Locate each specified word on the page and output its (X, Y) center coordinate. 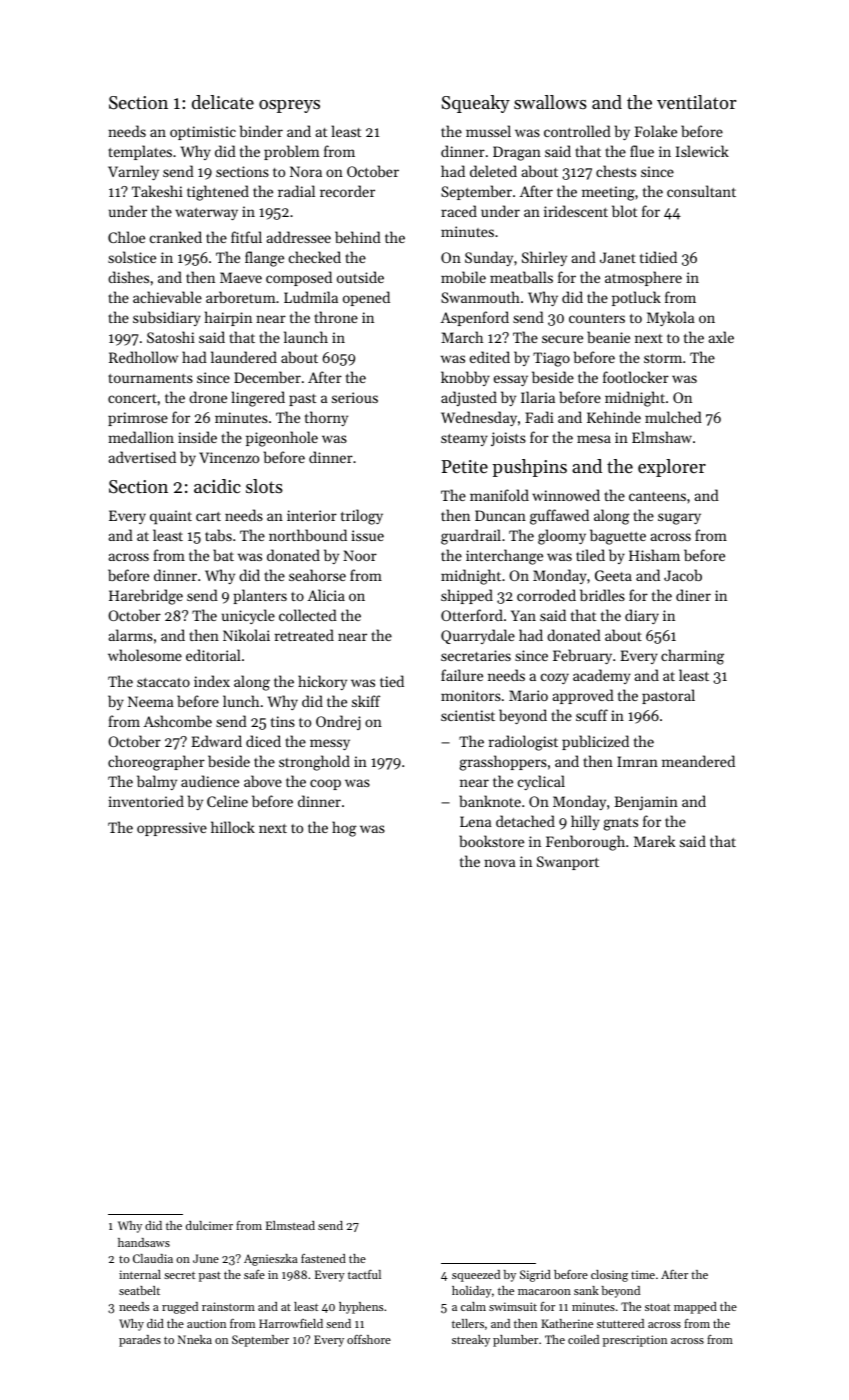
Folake (655, 131)
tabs (218, 535)
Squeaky (476, 104)
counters (597, 318)
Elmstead (290, 1225)
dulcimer (209, 1225)
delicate (223, 102)
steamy (464, 440)
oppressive (172, 829)
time (643, 1274)
